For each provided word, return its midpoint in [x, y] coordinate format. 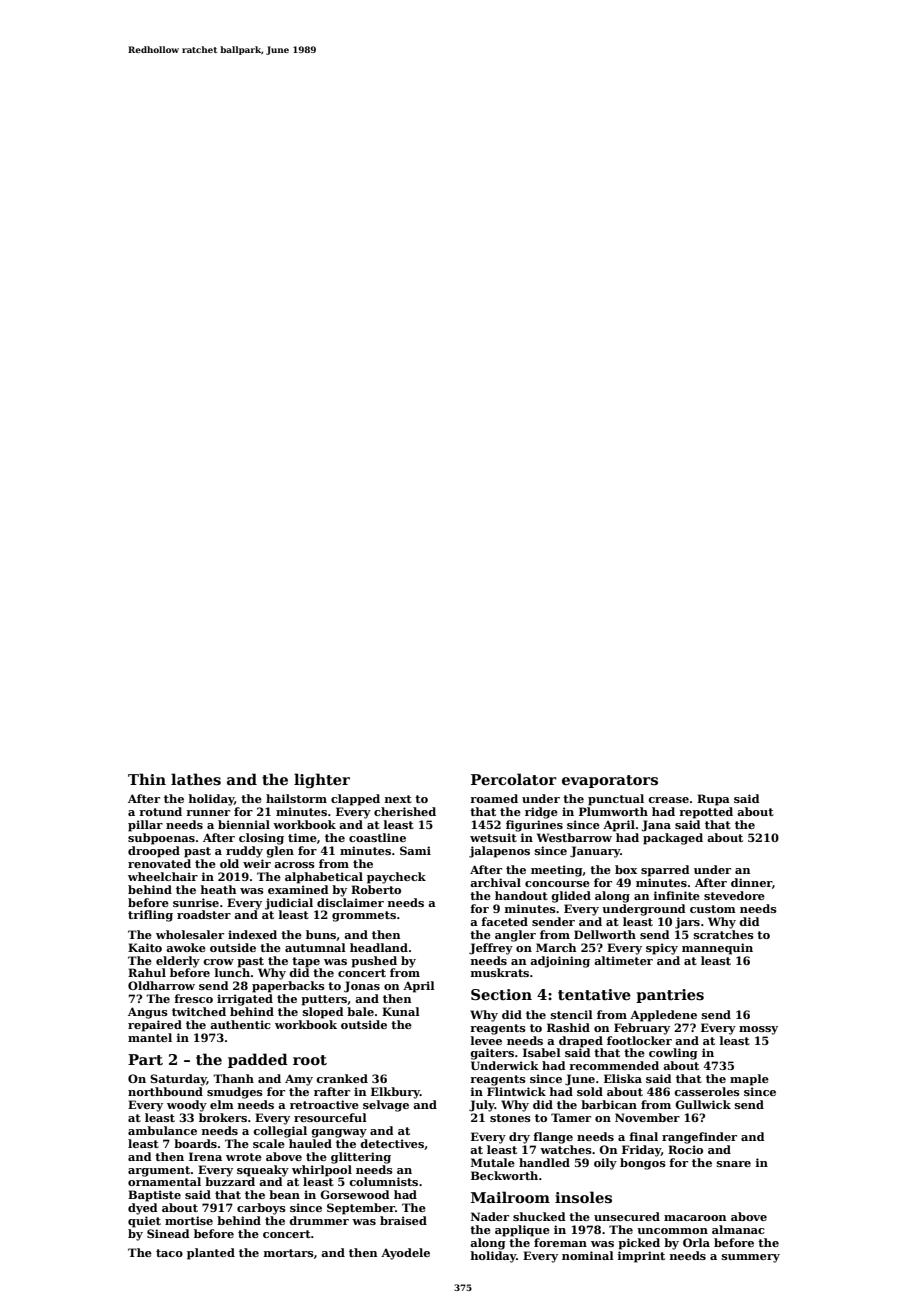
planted [211, 1254]
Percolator [514, 779]
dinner [751, 882]
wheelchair [163, 876]
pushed [374, 962]
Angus [148, 1013]
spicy [662, 949]
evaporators [610, 781]
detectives [392, 1143]
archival [495, 882]
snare [734, 1164]
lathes [196, 779]
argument [159, 1171]
